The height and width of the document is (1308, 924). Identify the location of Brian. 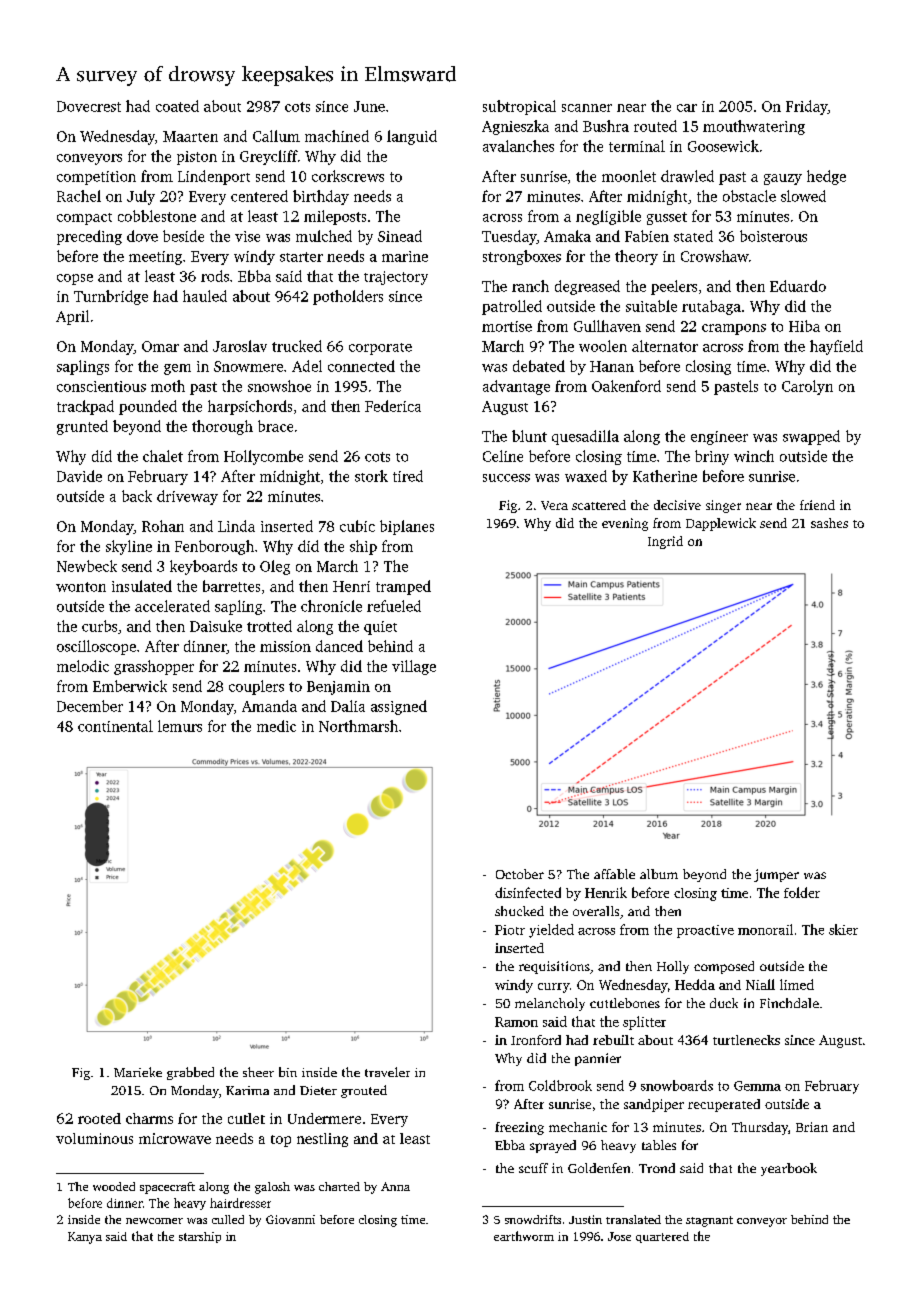
(812, 1127).
